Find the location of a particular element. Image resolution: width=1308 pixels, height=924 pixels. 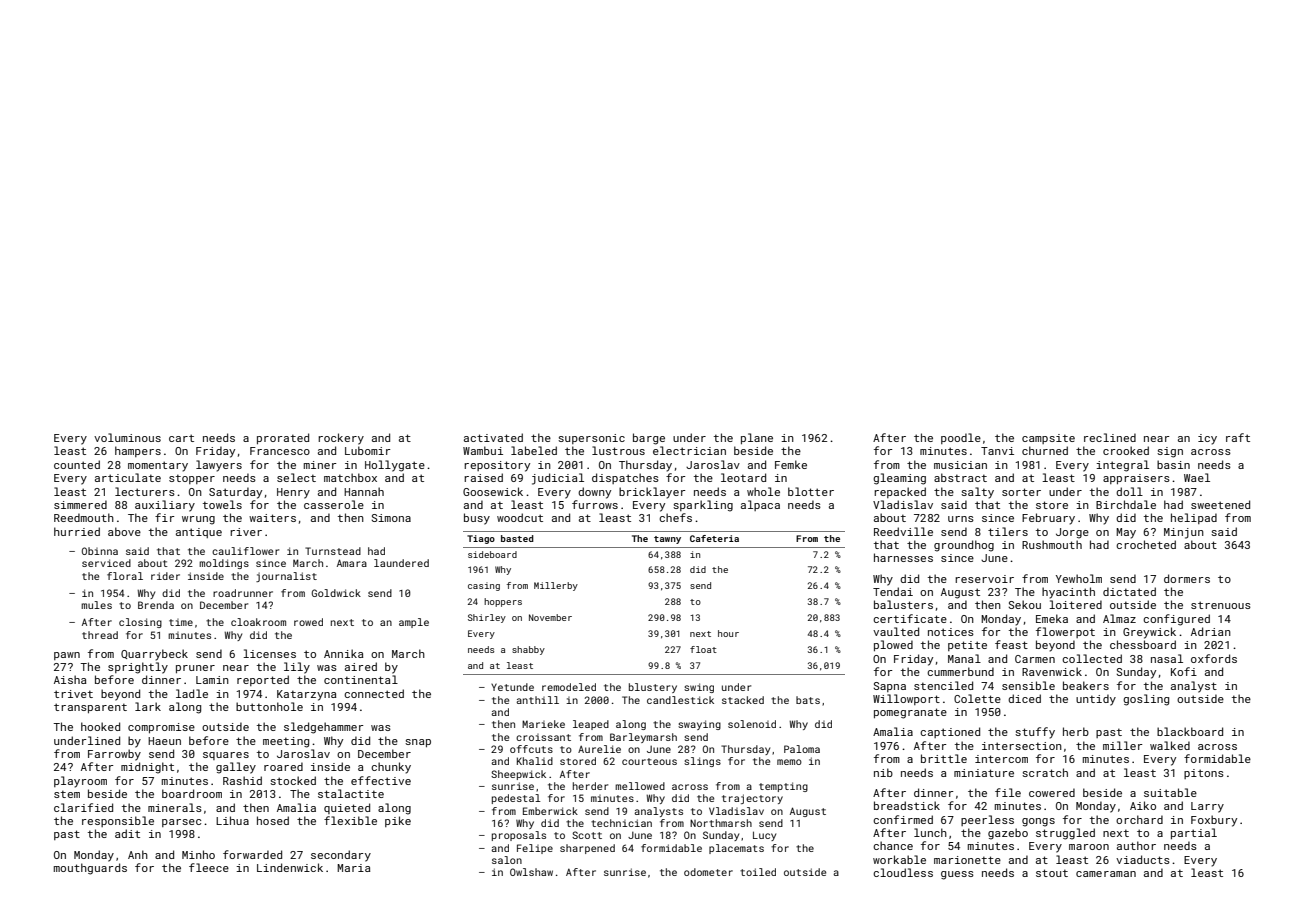

mouthguards is located at coordinates (90, 869).
